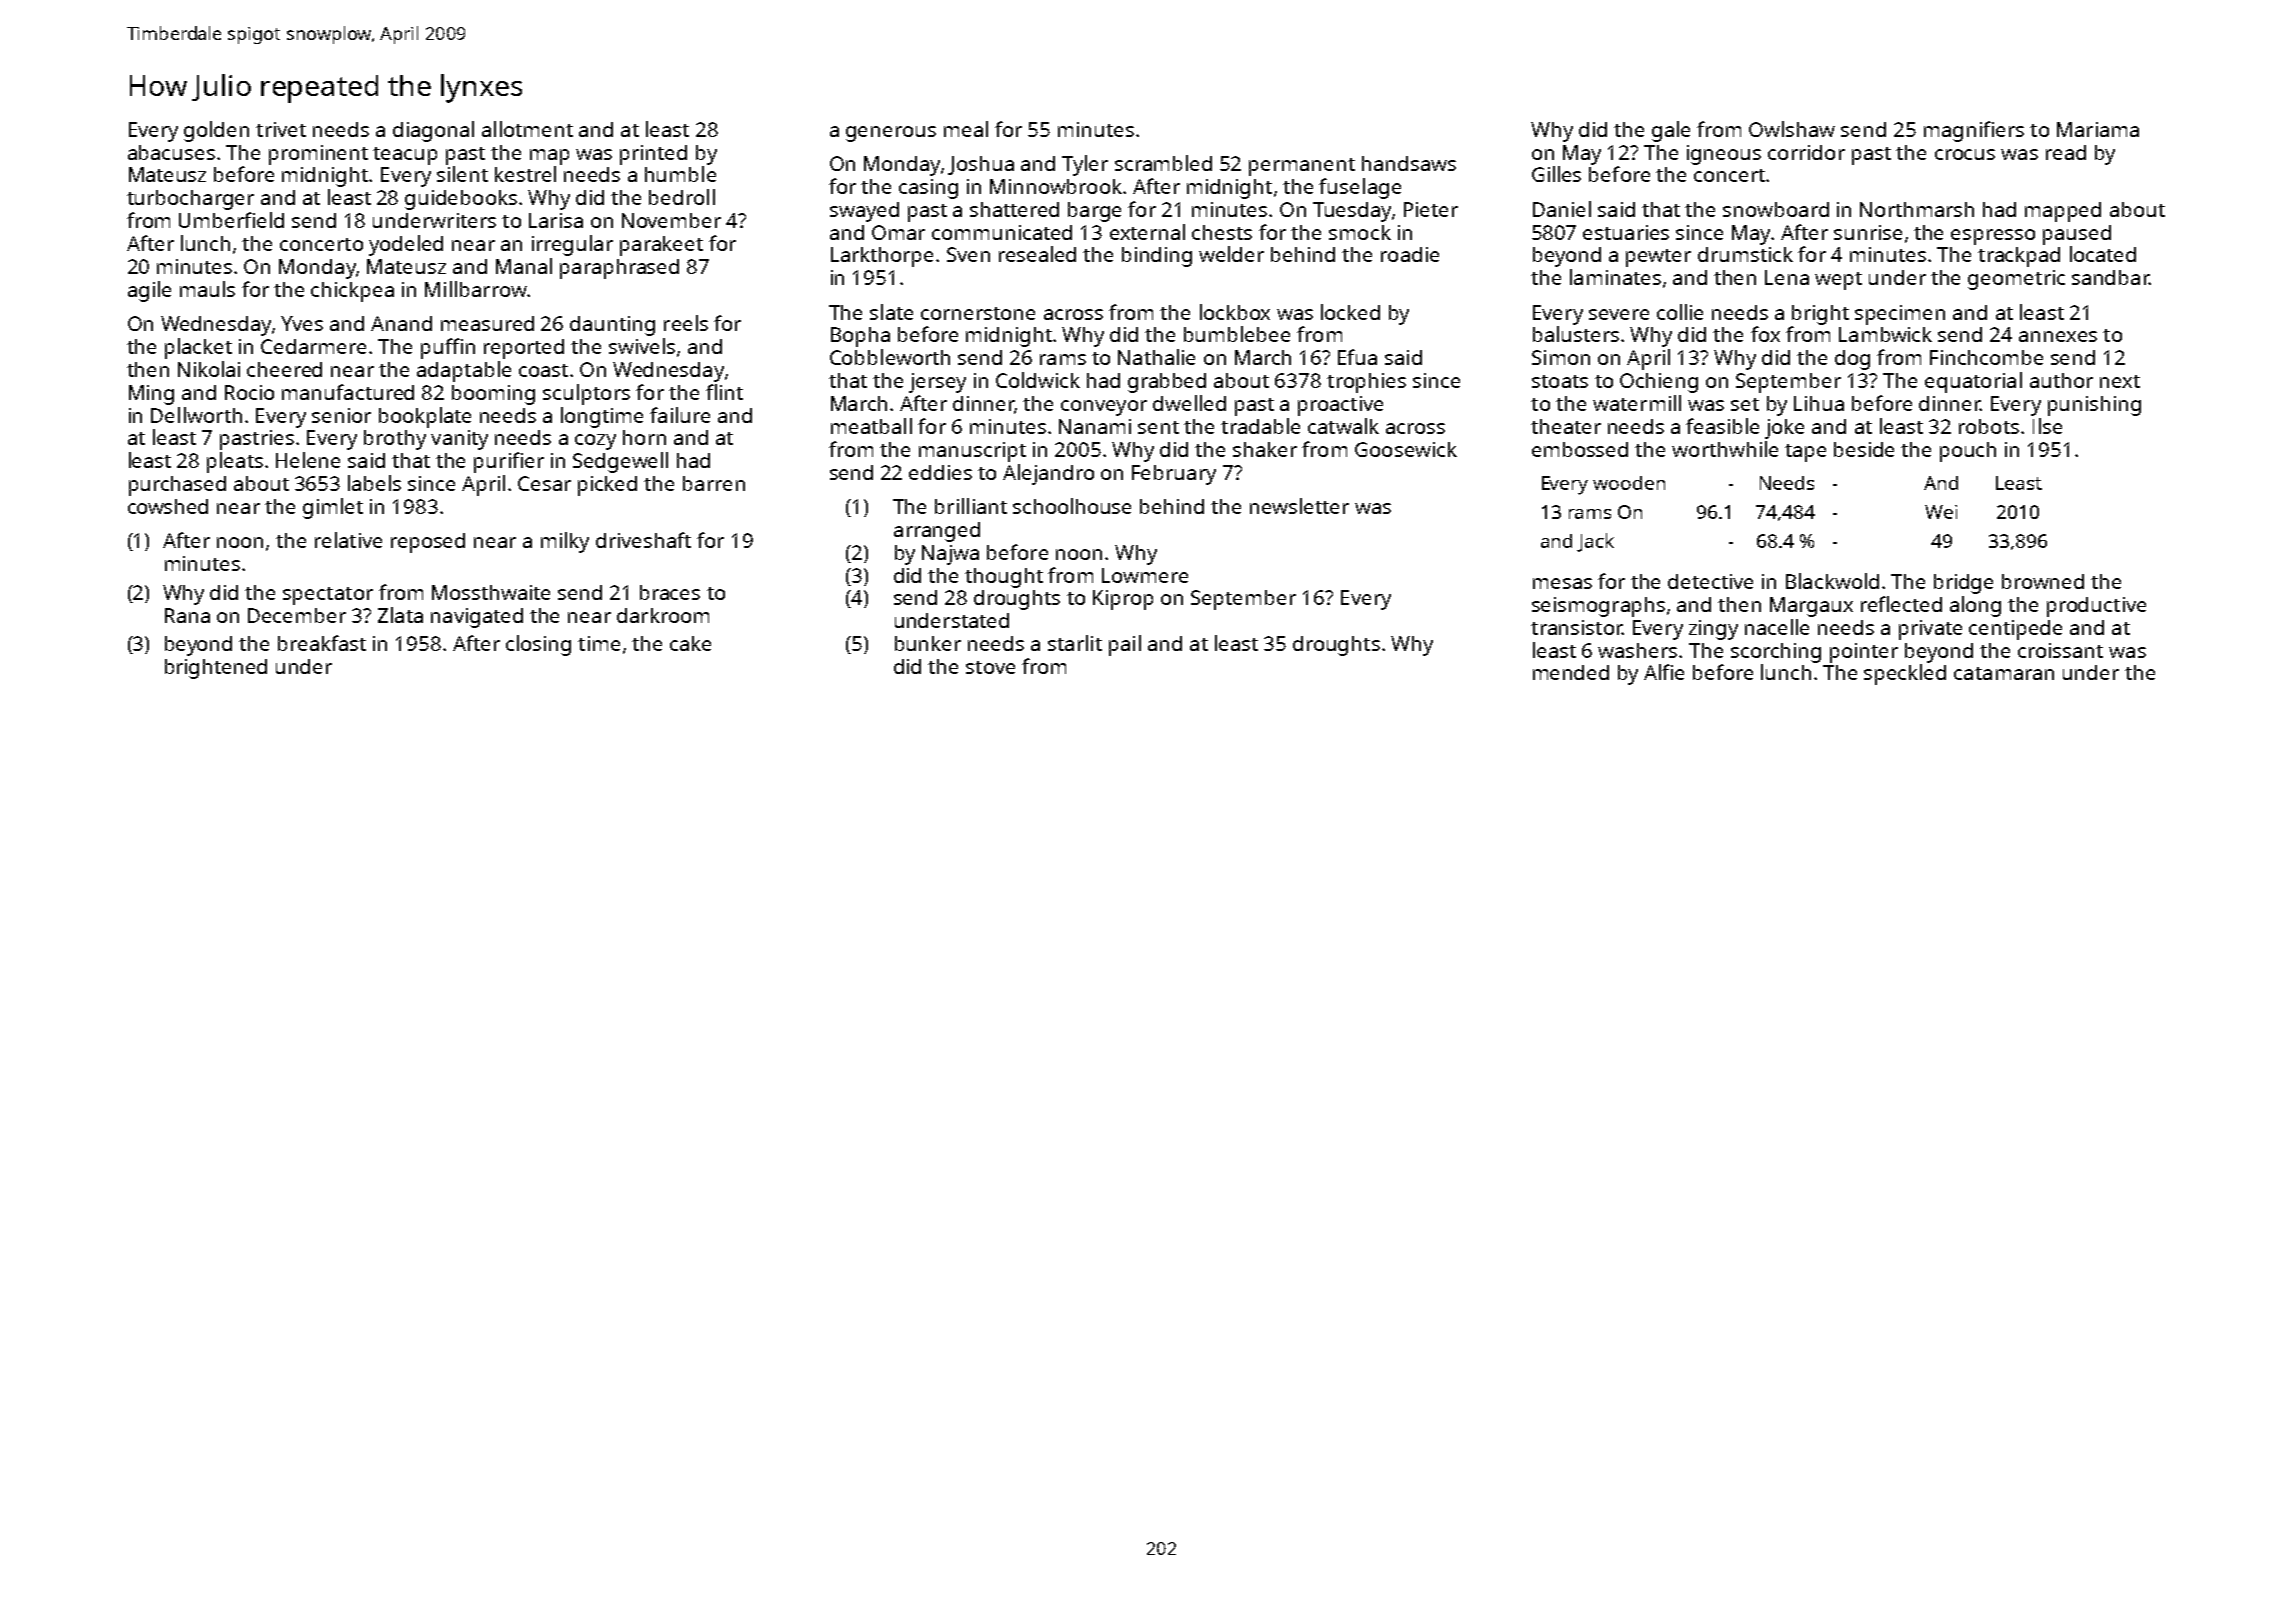  I want to click on smock, so click(1360, 232).
